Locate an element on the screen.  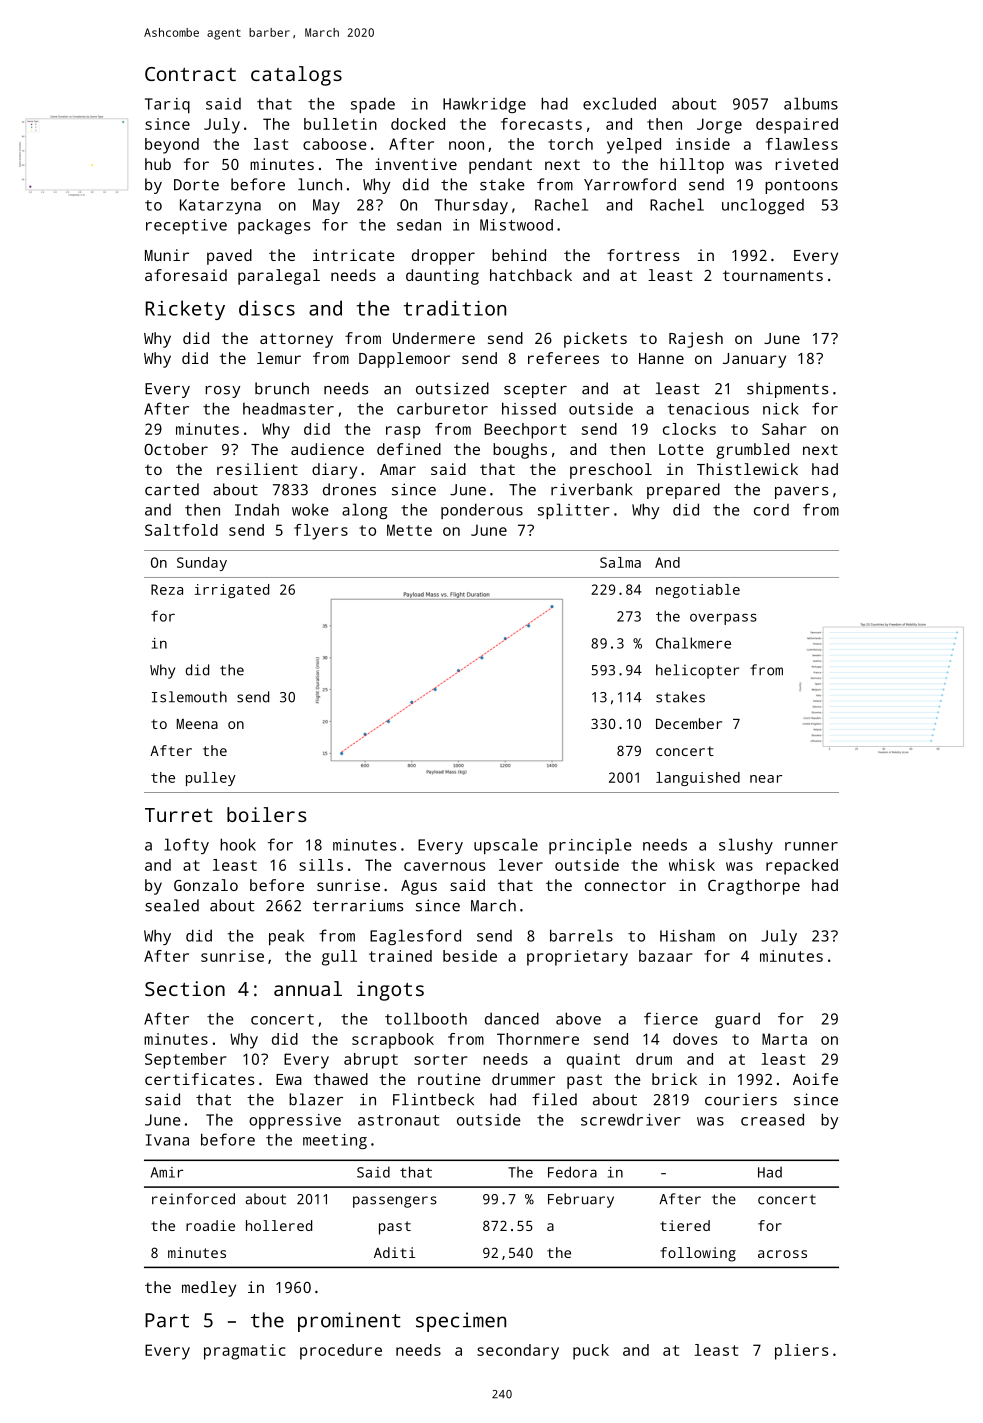
Rajesh is located at coordinates (696, 340).
